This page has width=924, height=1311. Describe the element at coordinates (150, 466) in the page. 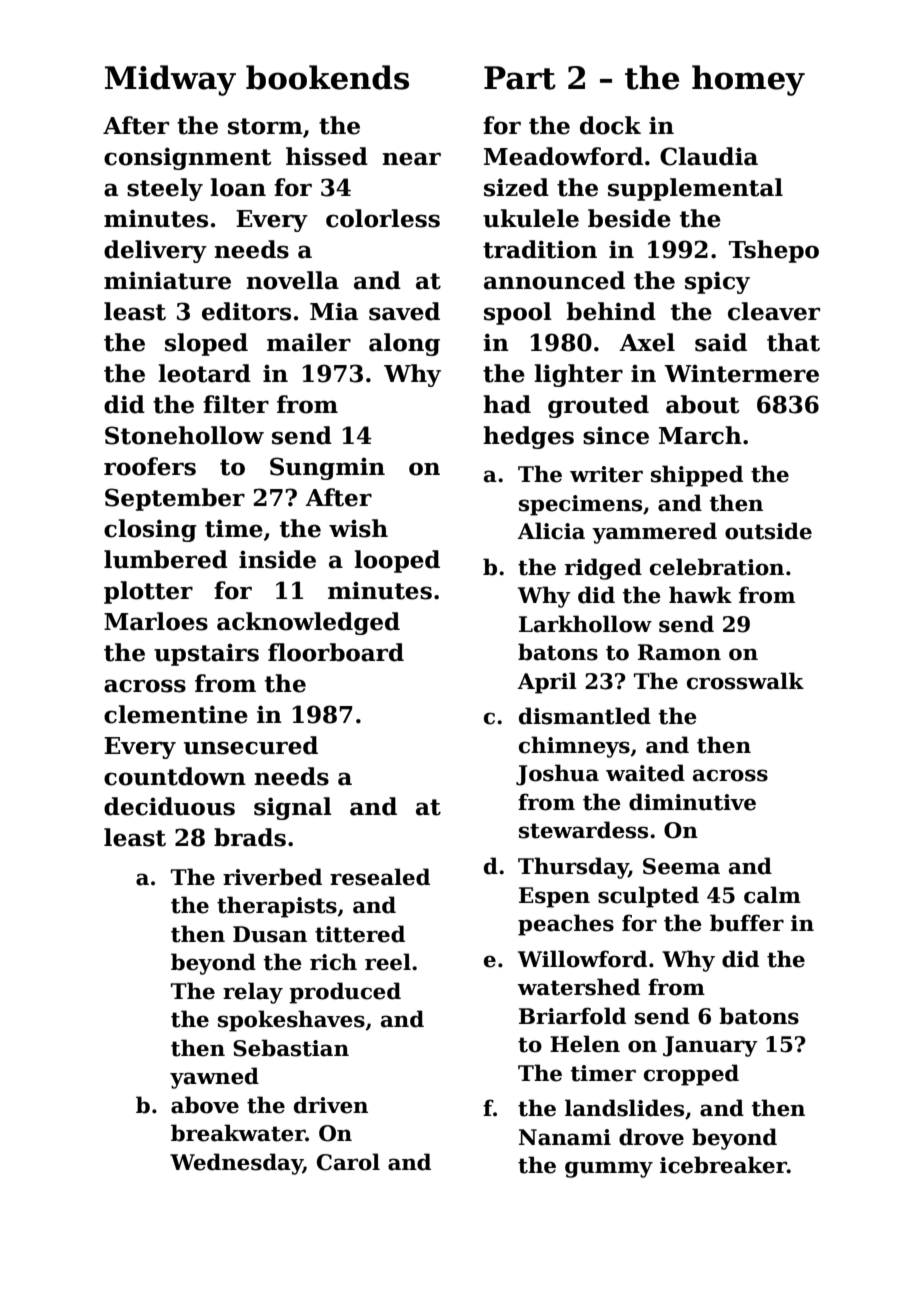

I see `roofers` at that location.
